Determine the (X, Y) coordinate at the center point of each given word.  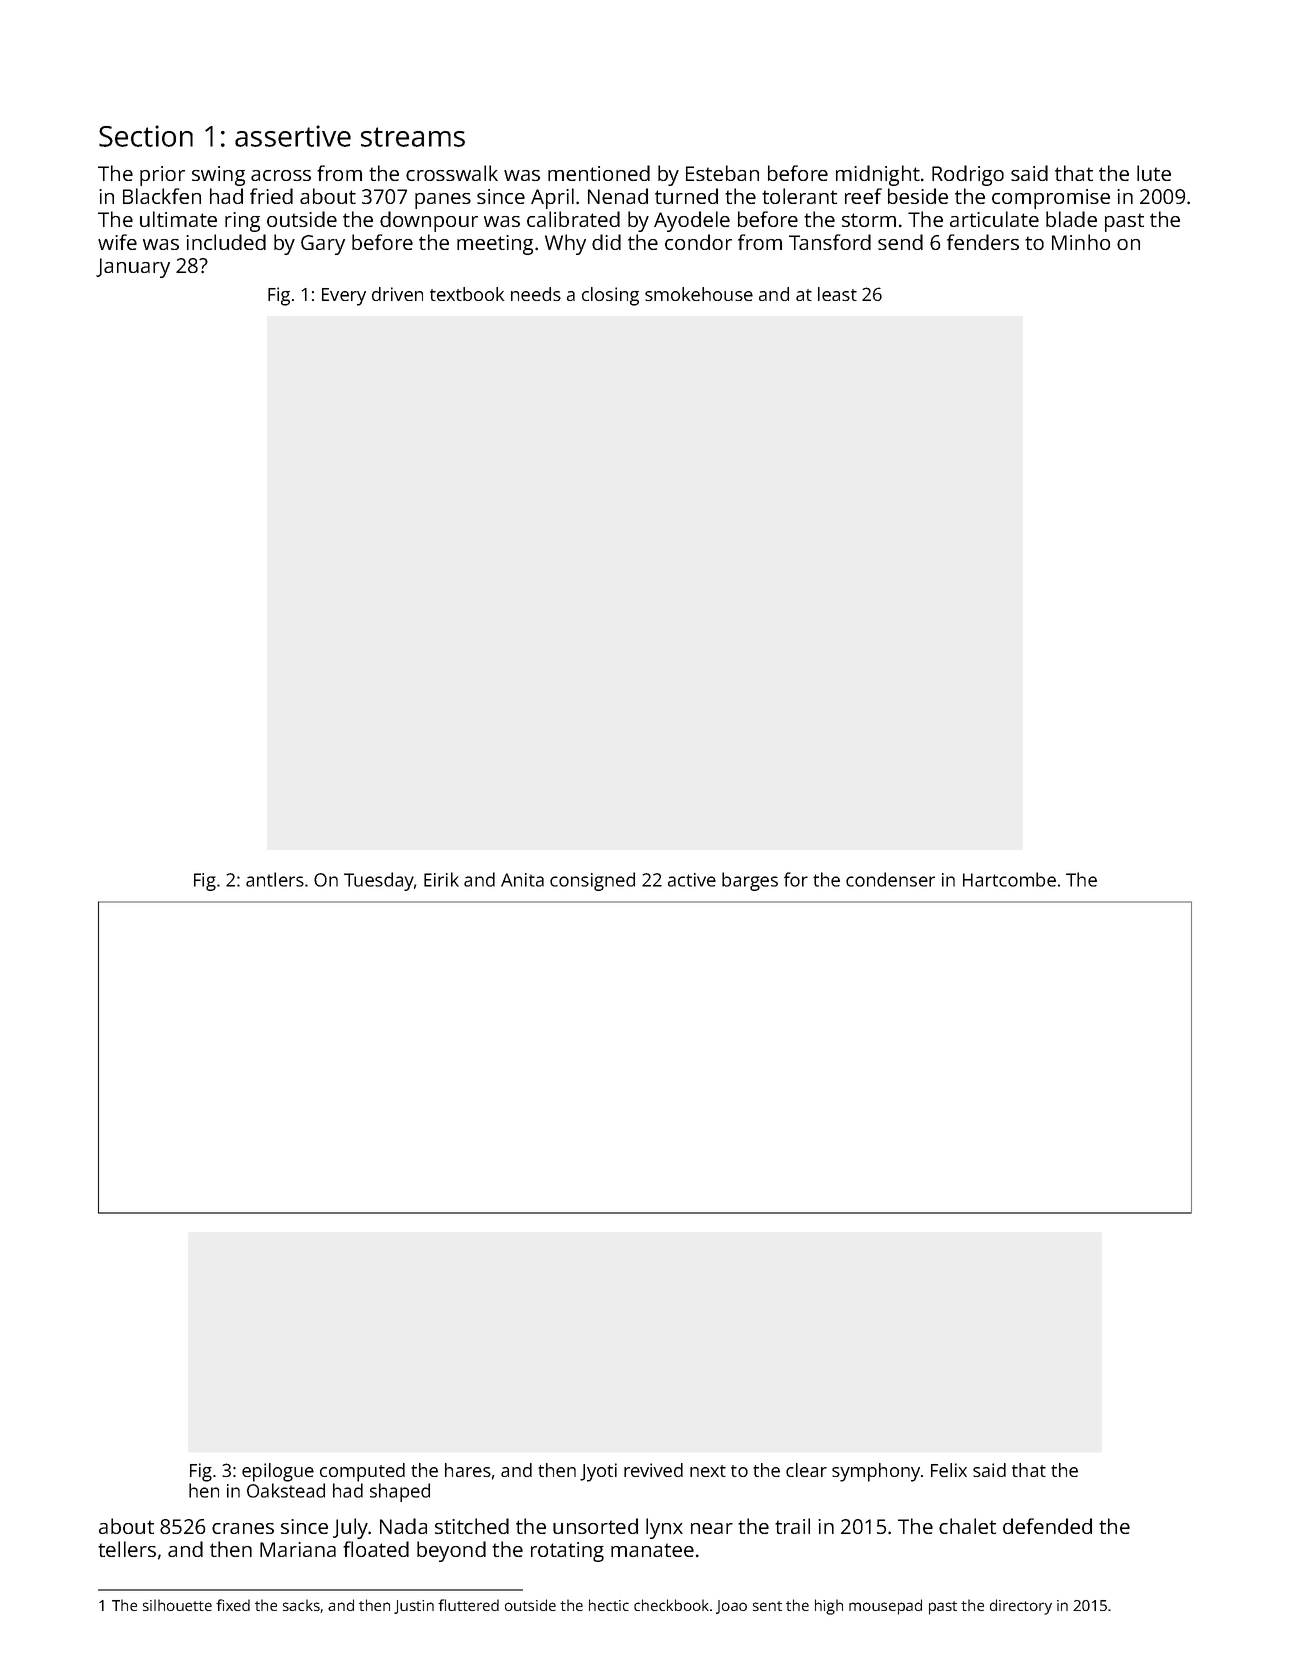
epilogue (278, 1472)
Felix (949, 1470)
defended (1047, 1526)
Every (344, 297)
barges (750, 881)
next (708, 1471)
